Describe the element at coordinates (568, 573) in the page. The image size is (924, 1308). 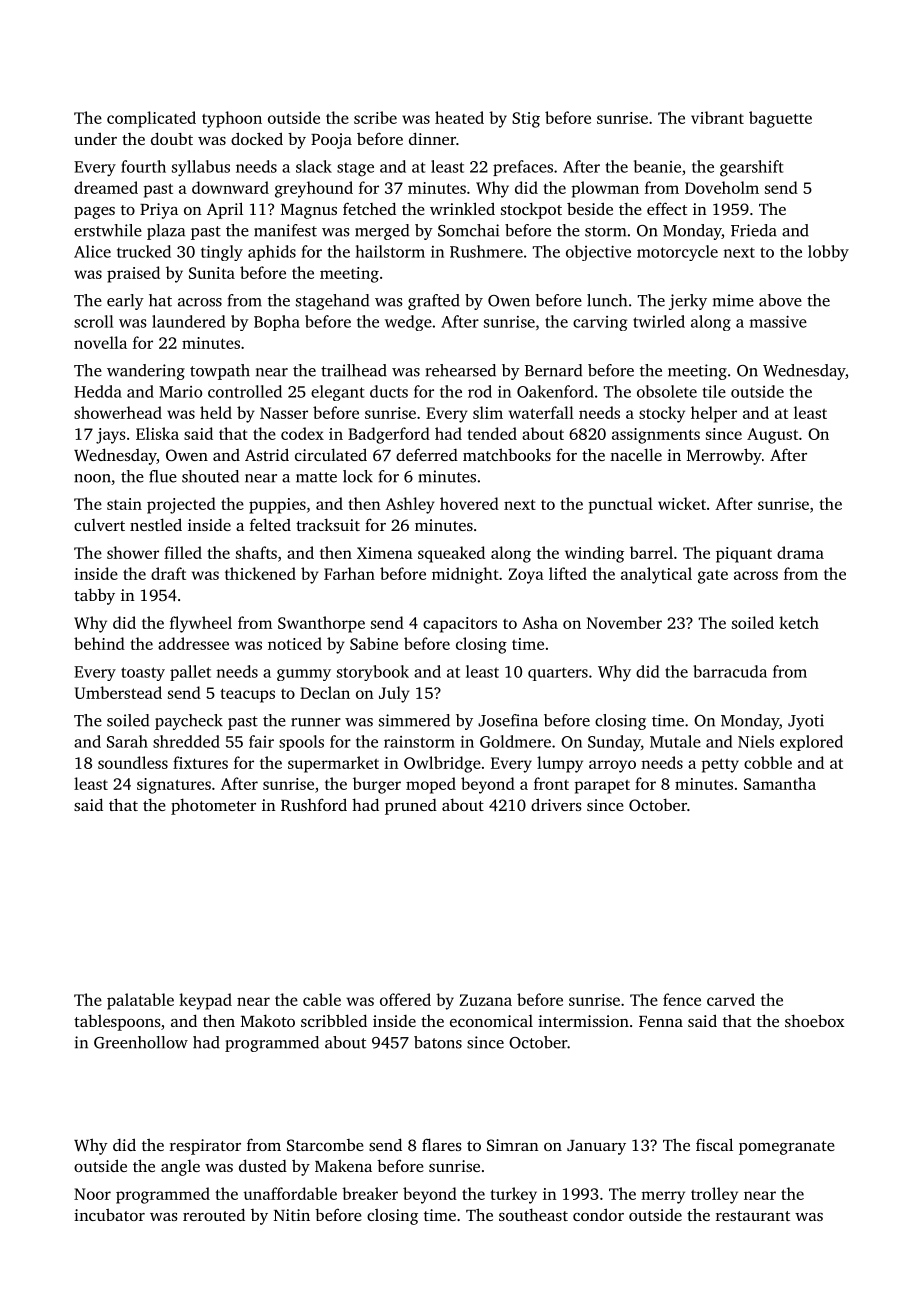
I see `lifted` at that location.
